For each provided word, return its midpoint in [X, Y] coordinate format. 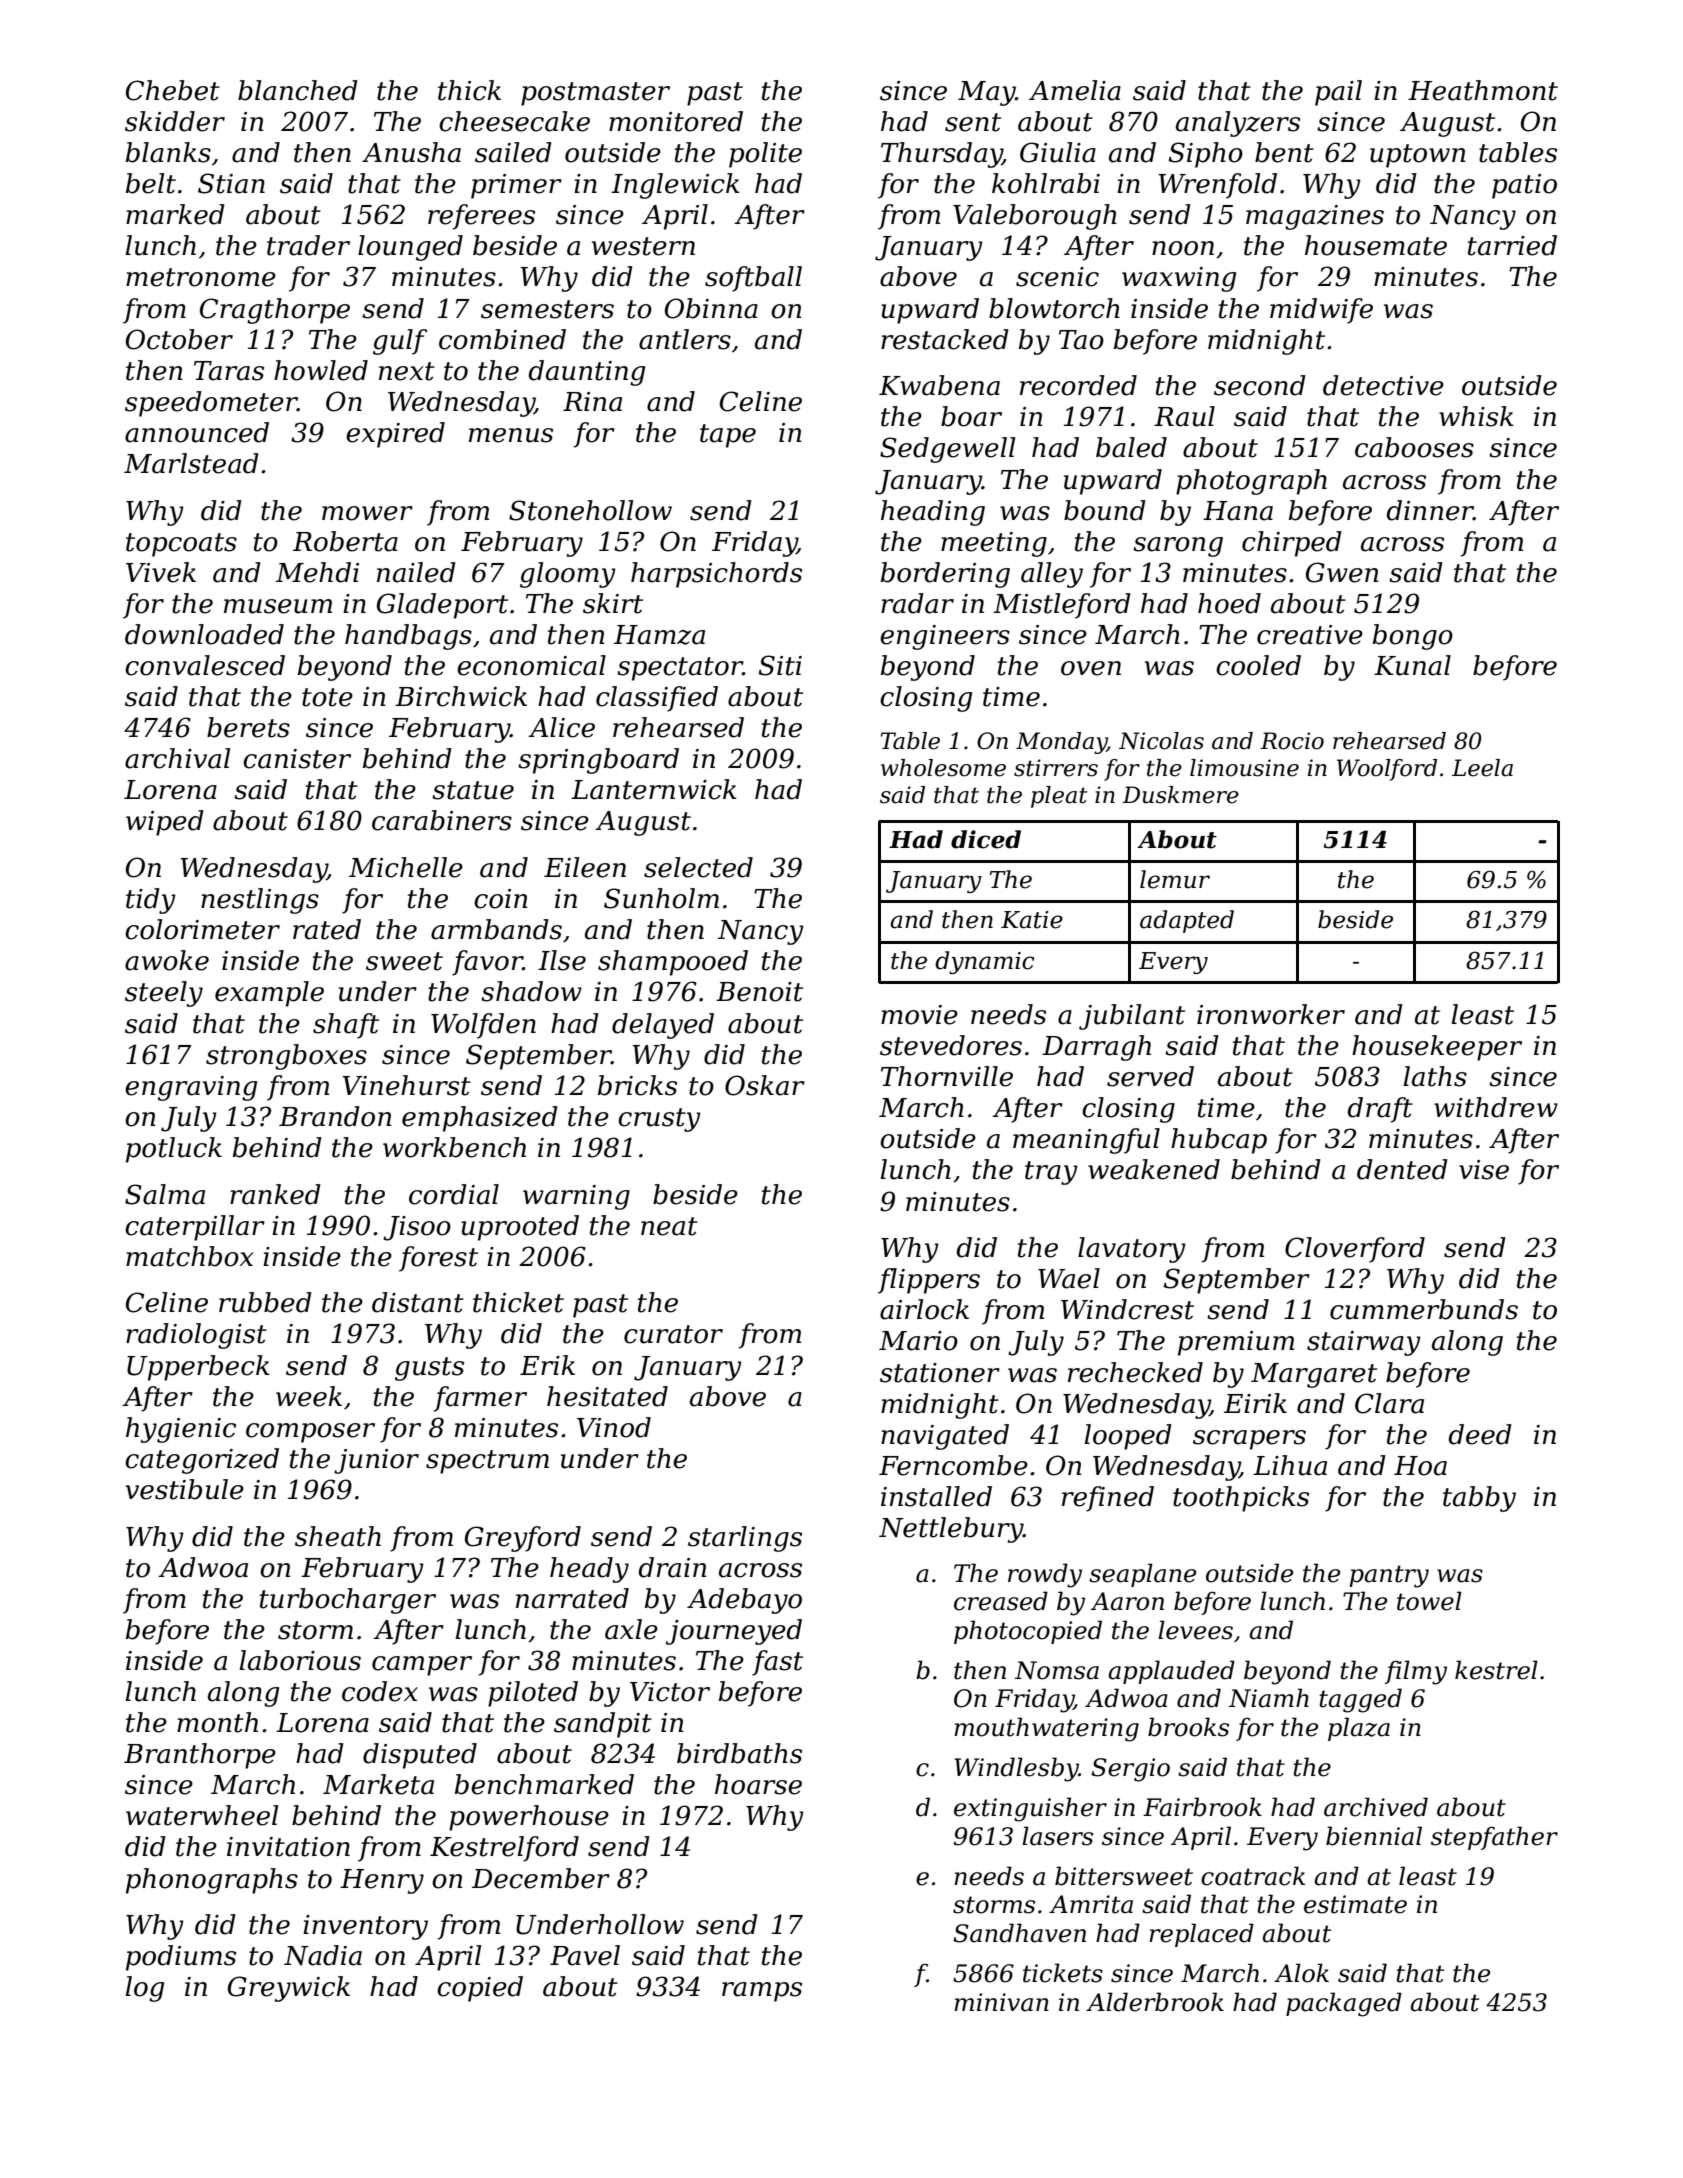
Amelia [1075, 90]
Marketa [378, 1784]
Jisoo [417, 1228]
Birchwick [461, 696]
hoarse [758, 1784]
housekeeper [1437, 1048]
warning [576, 1197]
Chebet [173, 90]
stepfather [1494, 1838]
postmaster [595, 94]
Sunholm [661, 898]
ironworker [1271, 1014]
